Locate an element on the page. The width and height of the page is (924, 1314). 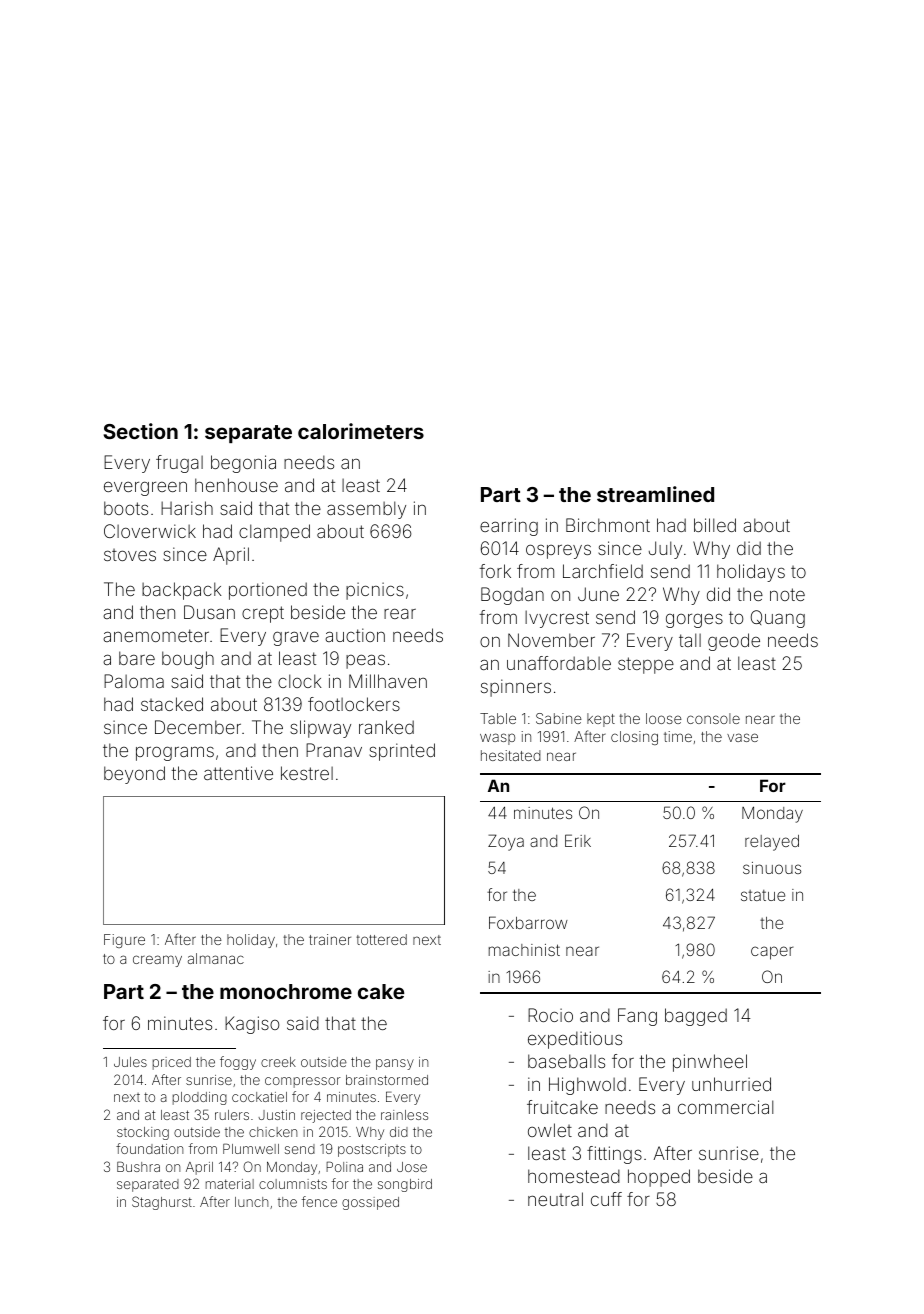
Figure is located at coordinates (124, 941).
